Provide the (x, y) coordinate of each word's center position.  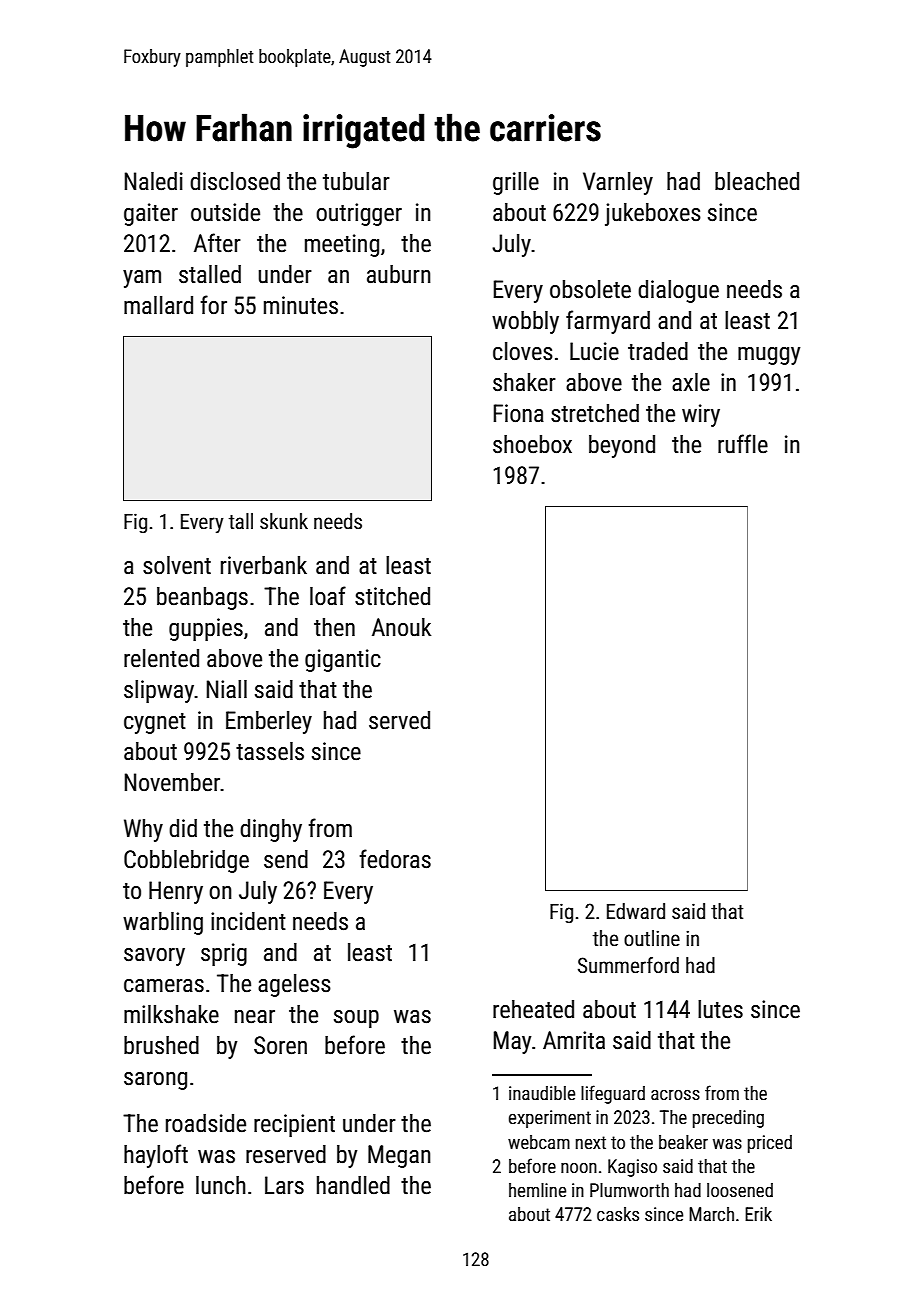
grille (516, 183)
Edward (636, 911)
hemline (537, 1190)
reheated (533, 1009)
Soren (280, 1045)
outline (652, 938)
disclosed (235, 181)
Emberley (269, 722)
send (286, 859)
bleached (757, 181)
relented (161, 658)
